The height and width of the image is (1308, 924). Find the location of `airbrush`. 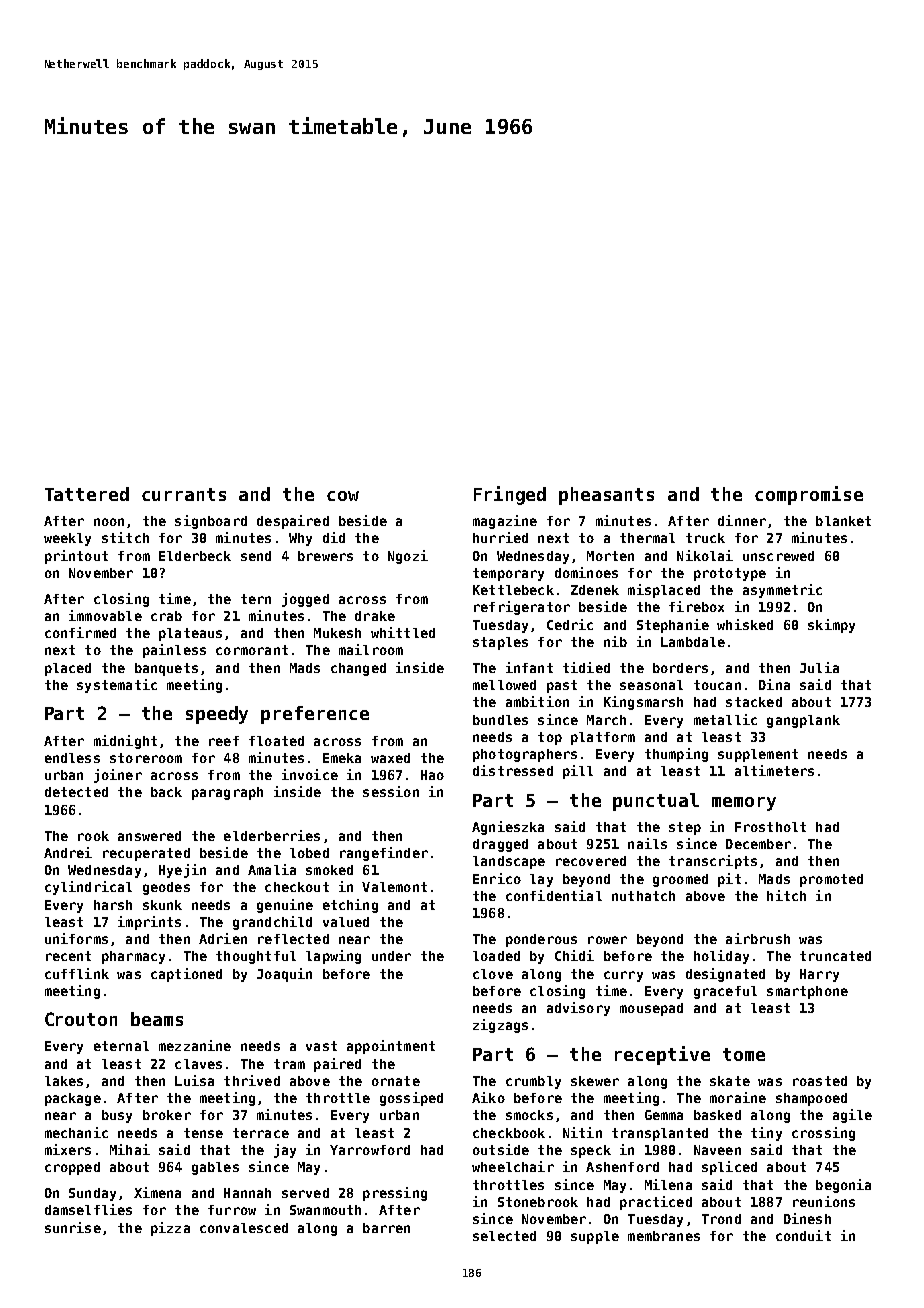

airbrush is located at coordinates (758, 938).
